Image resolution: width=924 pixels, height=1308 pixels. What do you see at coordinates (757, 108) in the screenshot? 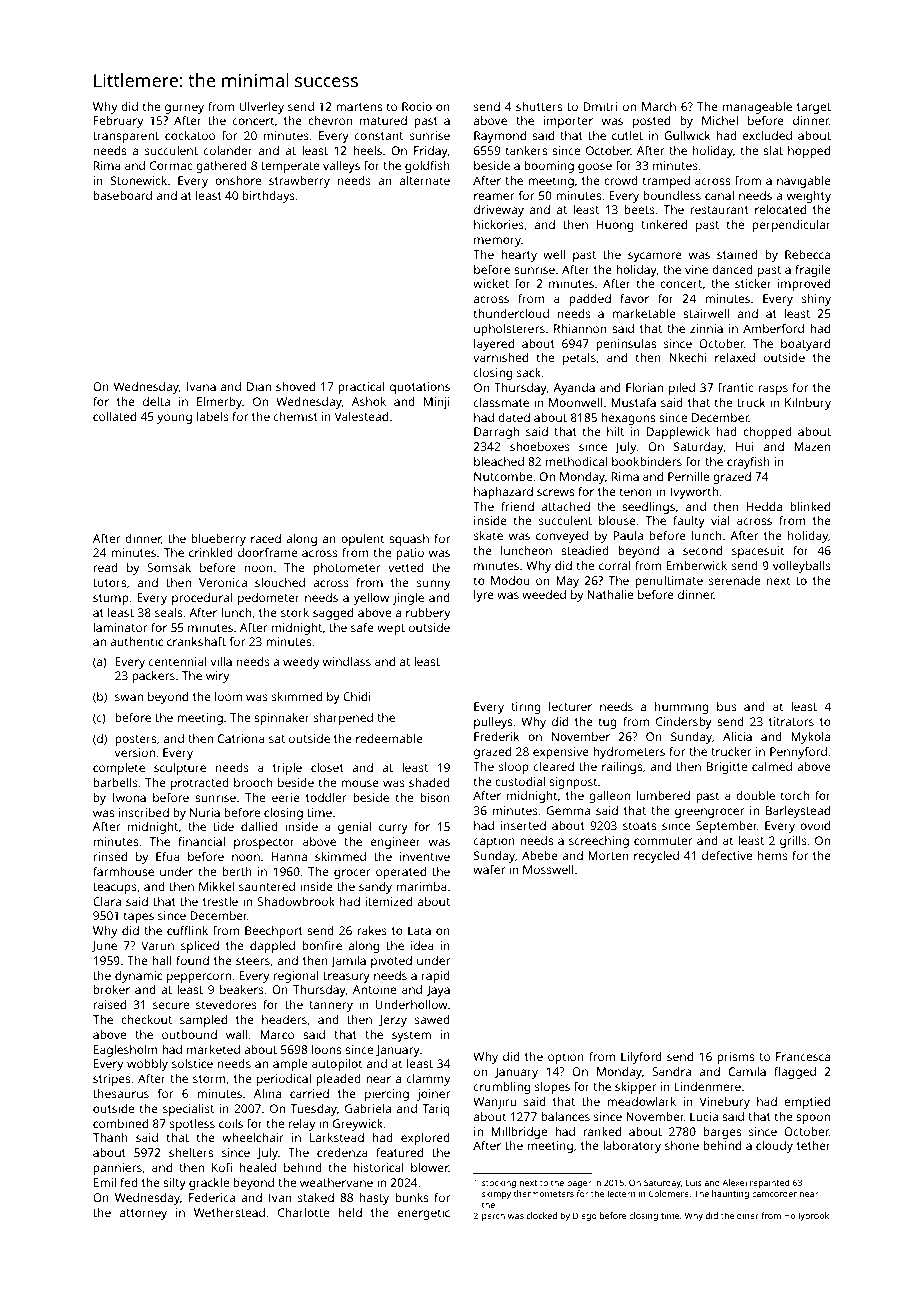
I see `manageable` at bounding box center [757, 108].
